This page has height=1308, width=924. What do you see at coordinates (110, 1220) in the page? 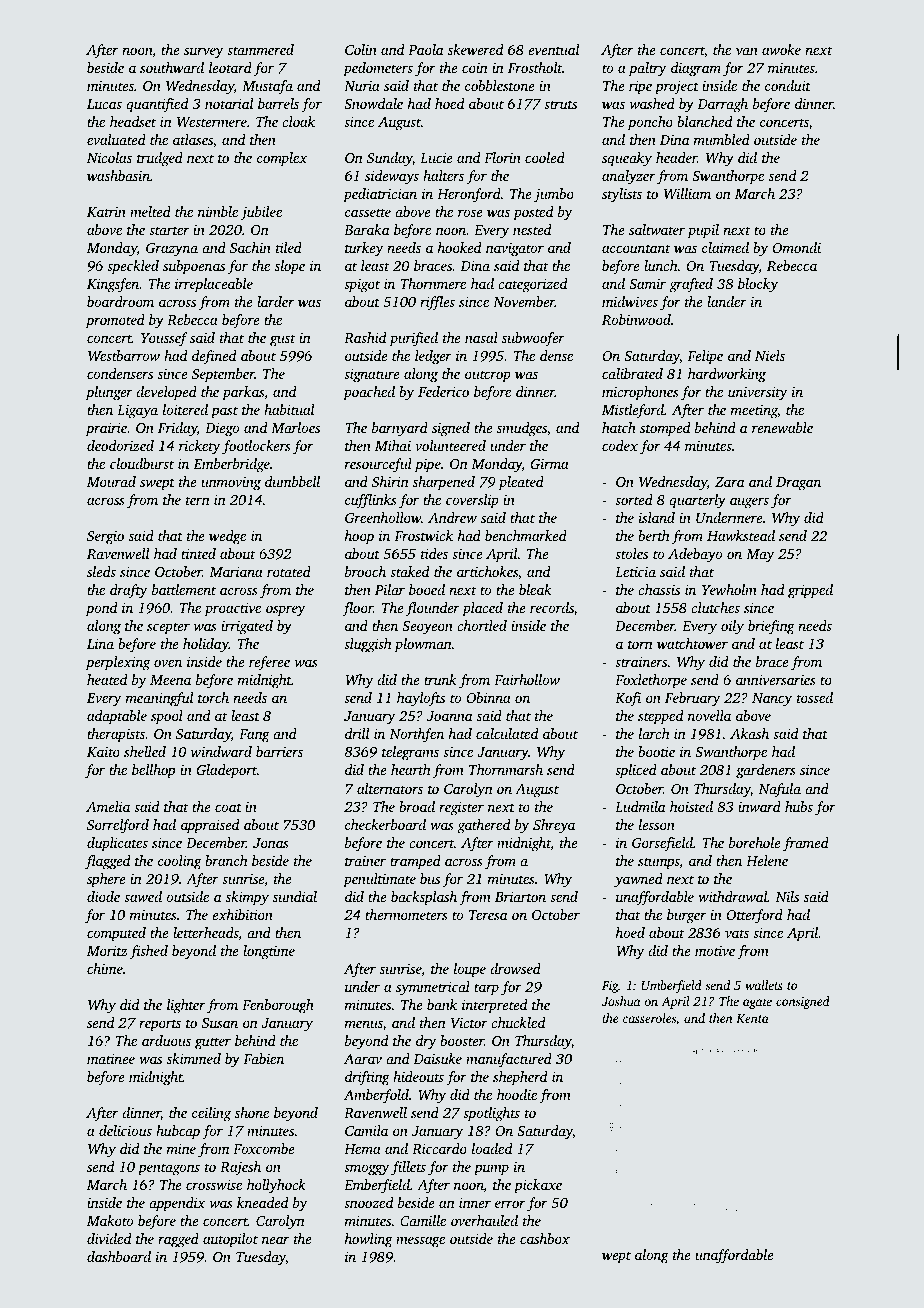
I see `Makoto` at bounding box center [110, 1220].
